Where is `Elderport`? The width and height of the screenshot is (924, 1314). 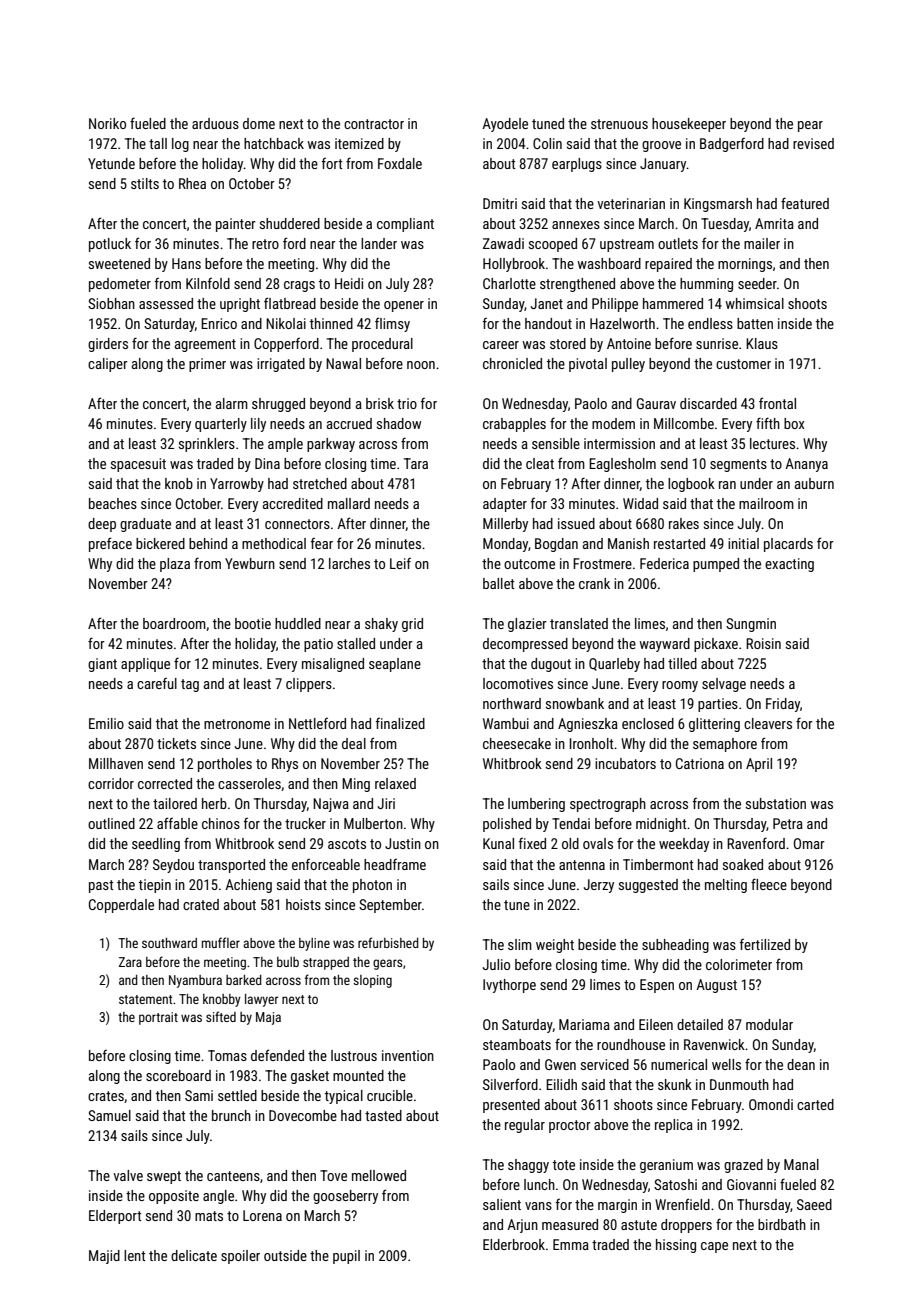
Elderport is located at coordinates (115, 1217).
